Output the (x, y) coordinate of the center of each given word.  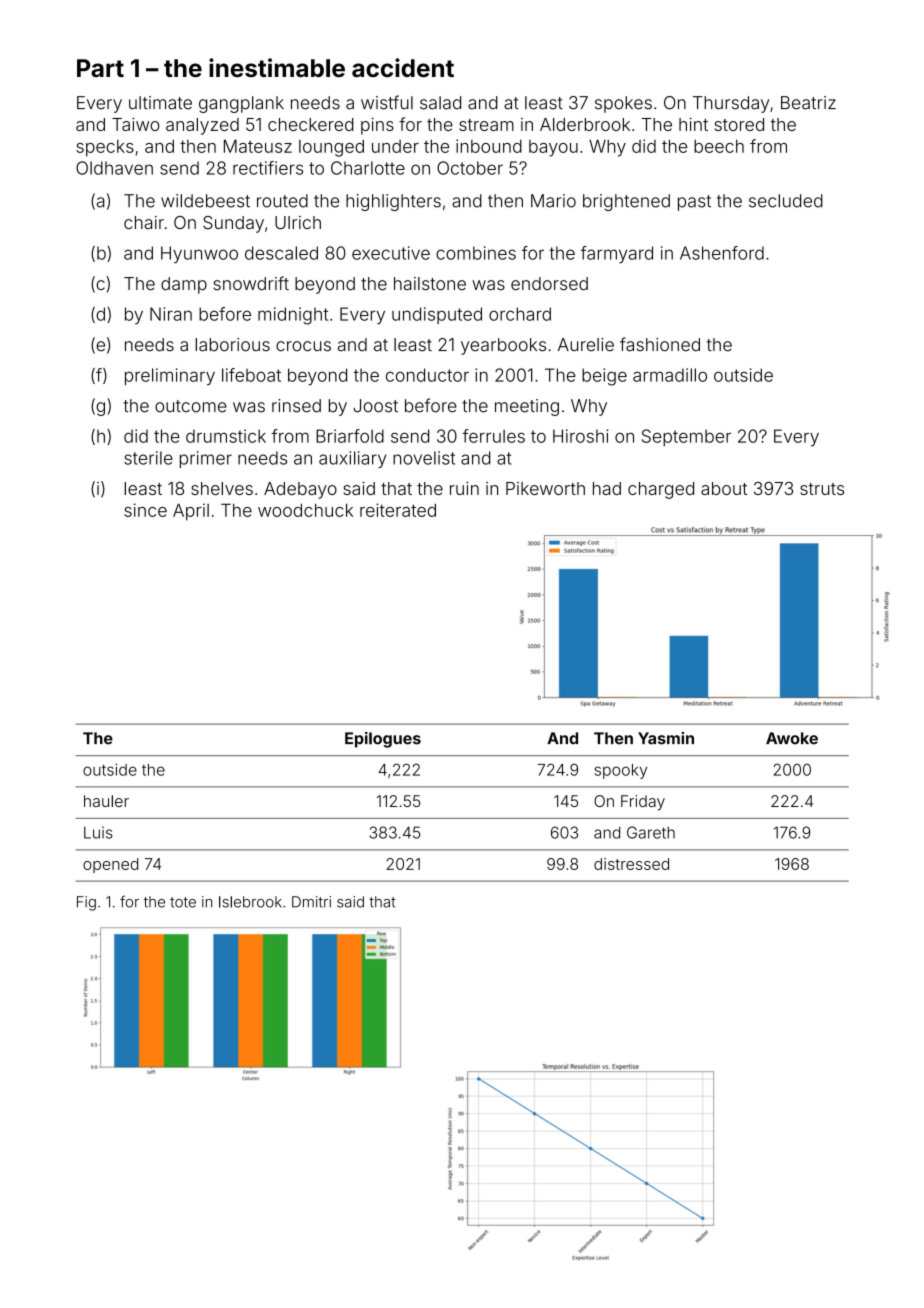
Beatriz (808, 103)
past (694, 203)
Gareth (651, 832)
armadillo (670, 375)
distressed (631, 864)
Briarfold (350, 436)
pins (377, 126)
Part (100, 68)
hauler (106, 801)
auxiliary (352, 459)
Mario (553, 201)
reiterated (398, 510)
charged (661, 490)
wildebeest (205, 201)
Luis (98, 832)
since (145, 510)
